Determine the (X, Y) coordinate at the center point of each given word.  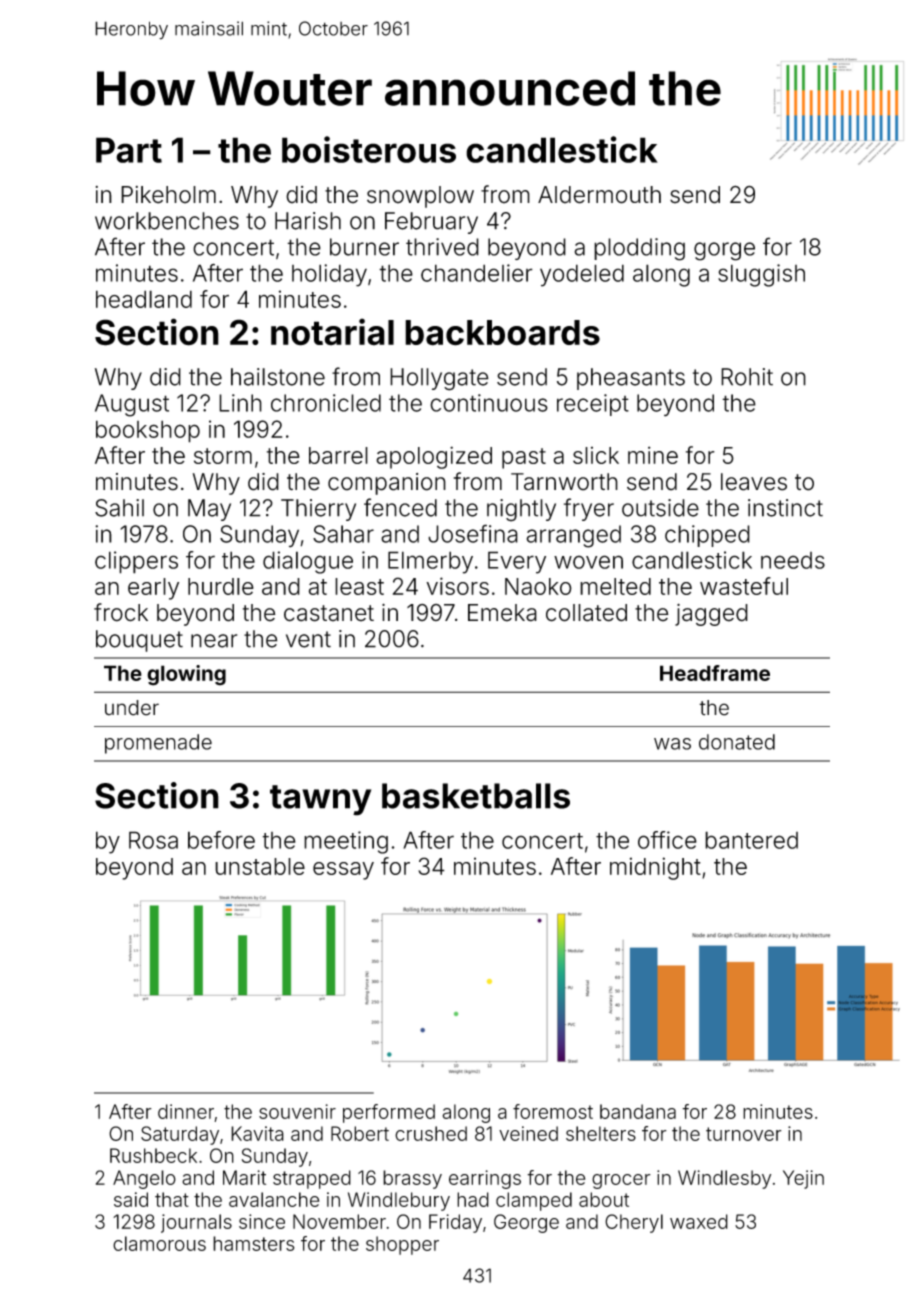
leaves (754, 482)
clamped (534, 1201)
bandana (638, 1111)
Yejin (803, 1179)
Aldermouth (599, 195)
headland (144, 299)
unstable (260, 866)
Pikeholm (168, 195)
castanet (329, 613)
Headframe (715, 673)
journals (196, 1223)
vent (308, 639)
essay (343, 871)
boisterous (369, 149)
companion (387, 484)
